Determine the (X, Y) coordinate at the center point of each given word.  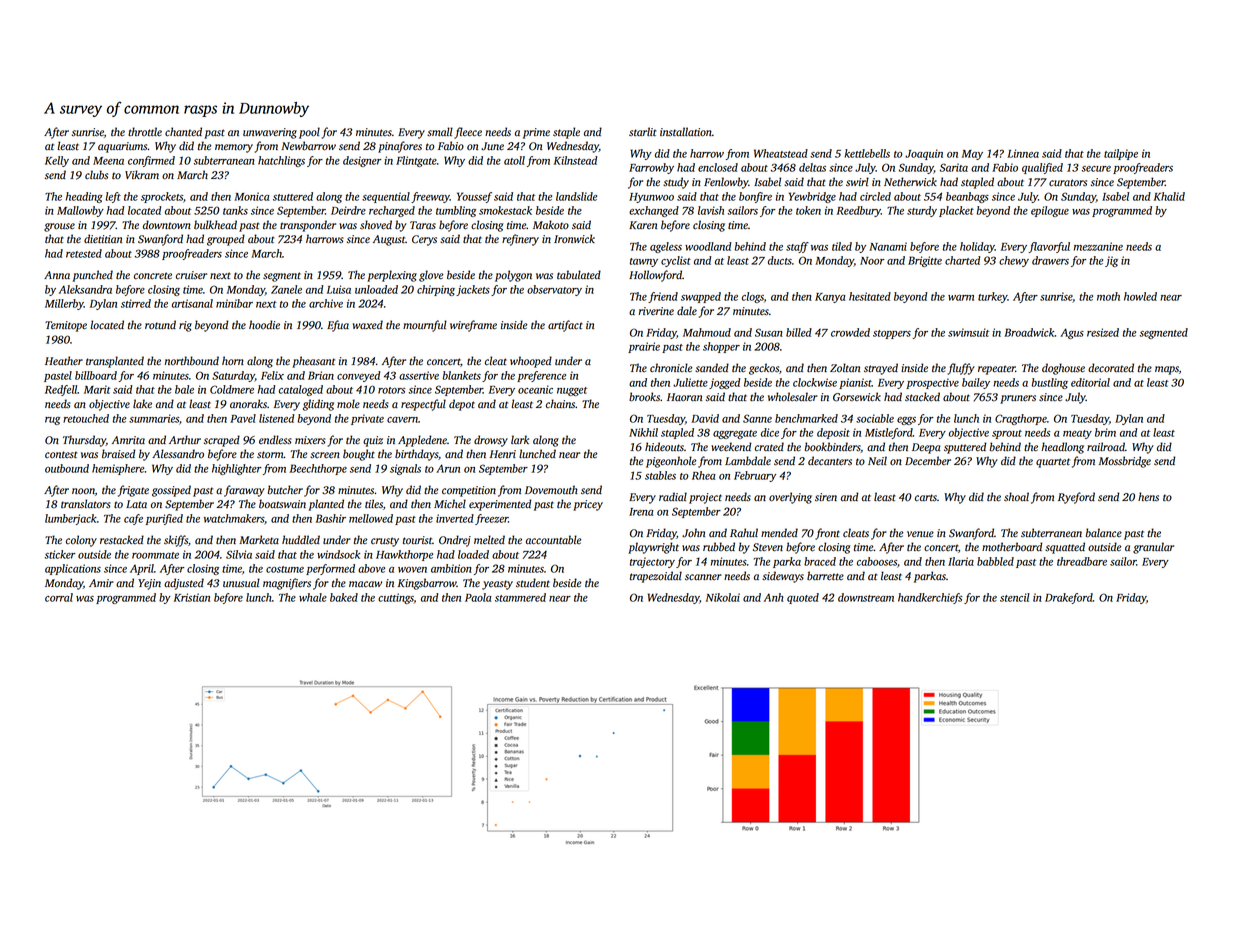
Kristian (192, 597)
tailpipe (1121, 154)
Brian (321, 375)
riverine (656, 311)
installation (686, 132)
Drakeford (1069, 598)
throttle (145, 132)
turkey (993, 297)
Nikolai (723, 597)
